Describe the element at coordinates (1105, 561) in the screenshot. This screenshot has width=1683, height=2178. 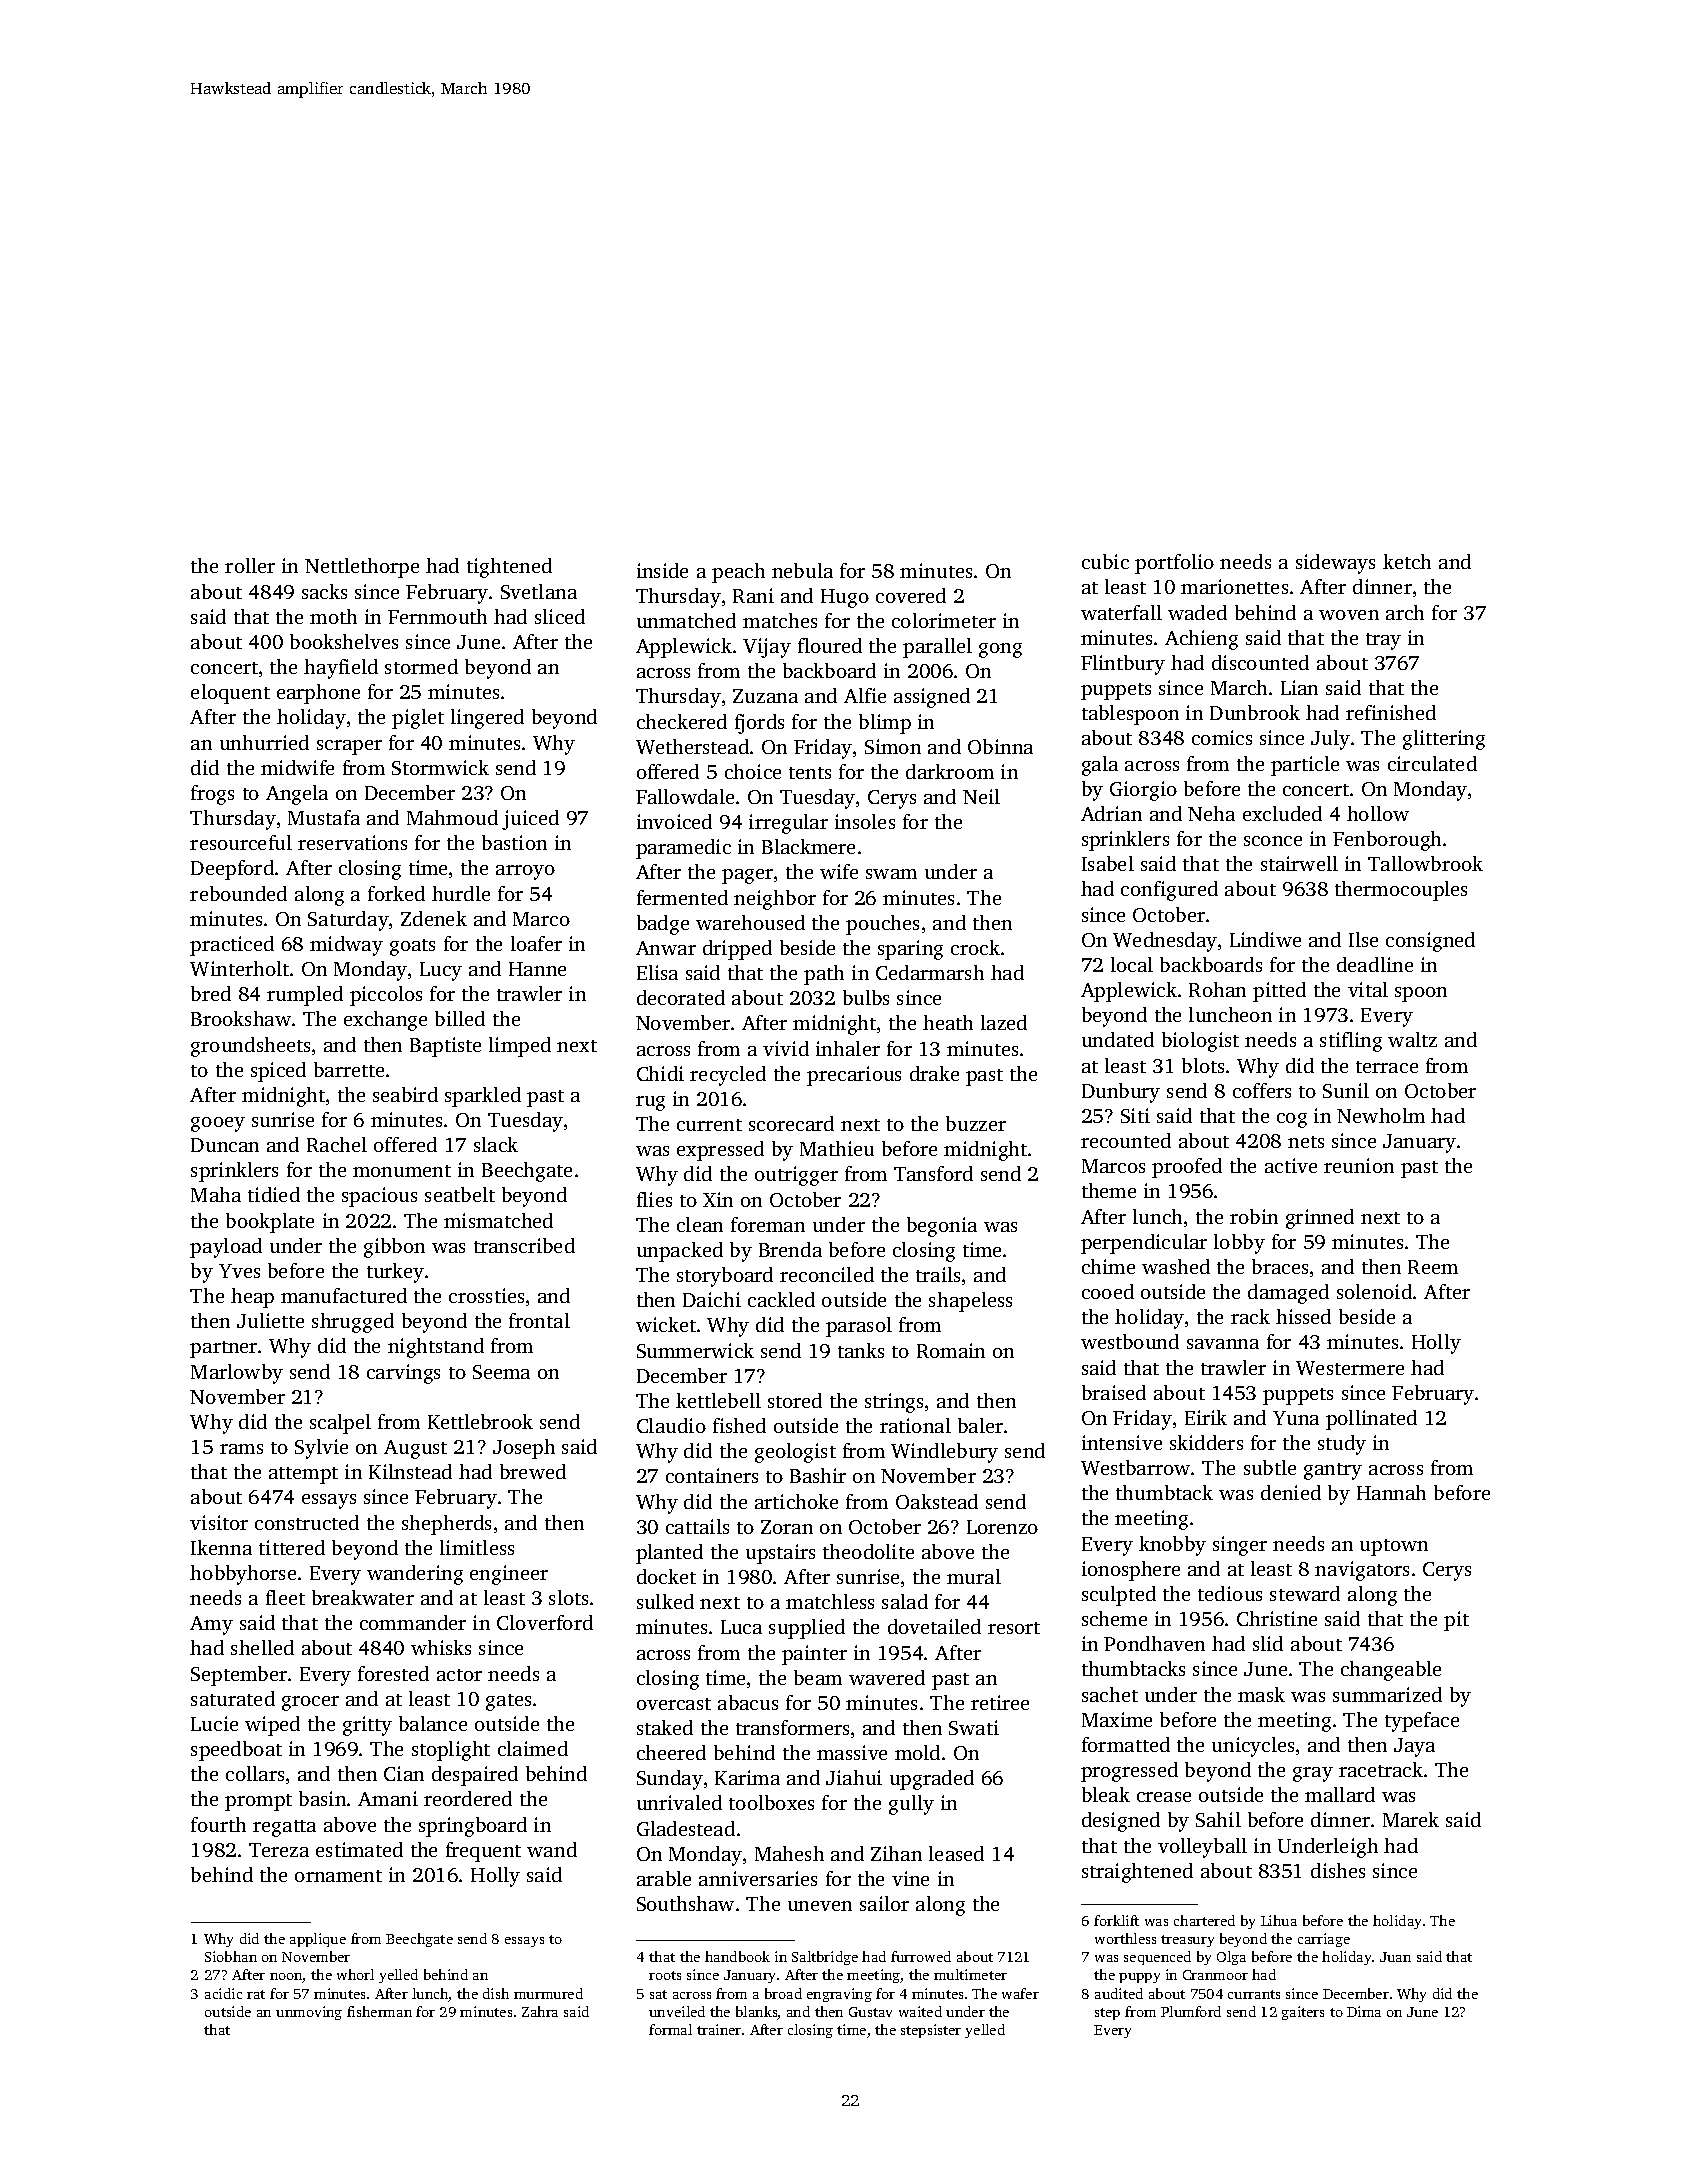
I see `cubic` at that location.
